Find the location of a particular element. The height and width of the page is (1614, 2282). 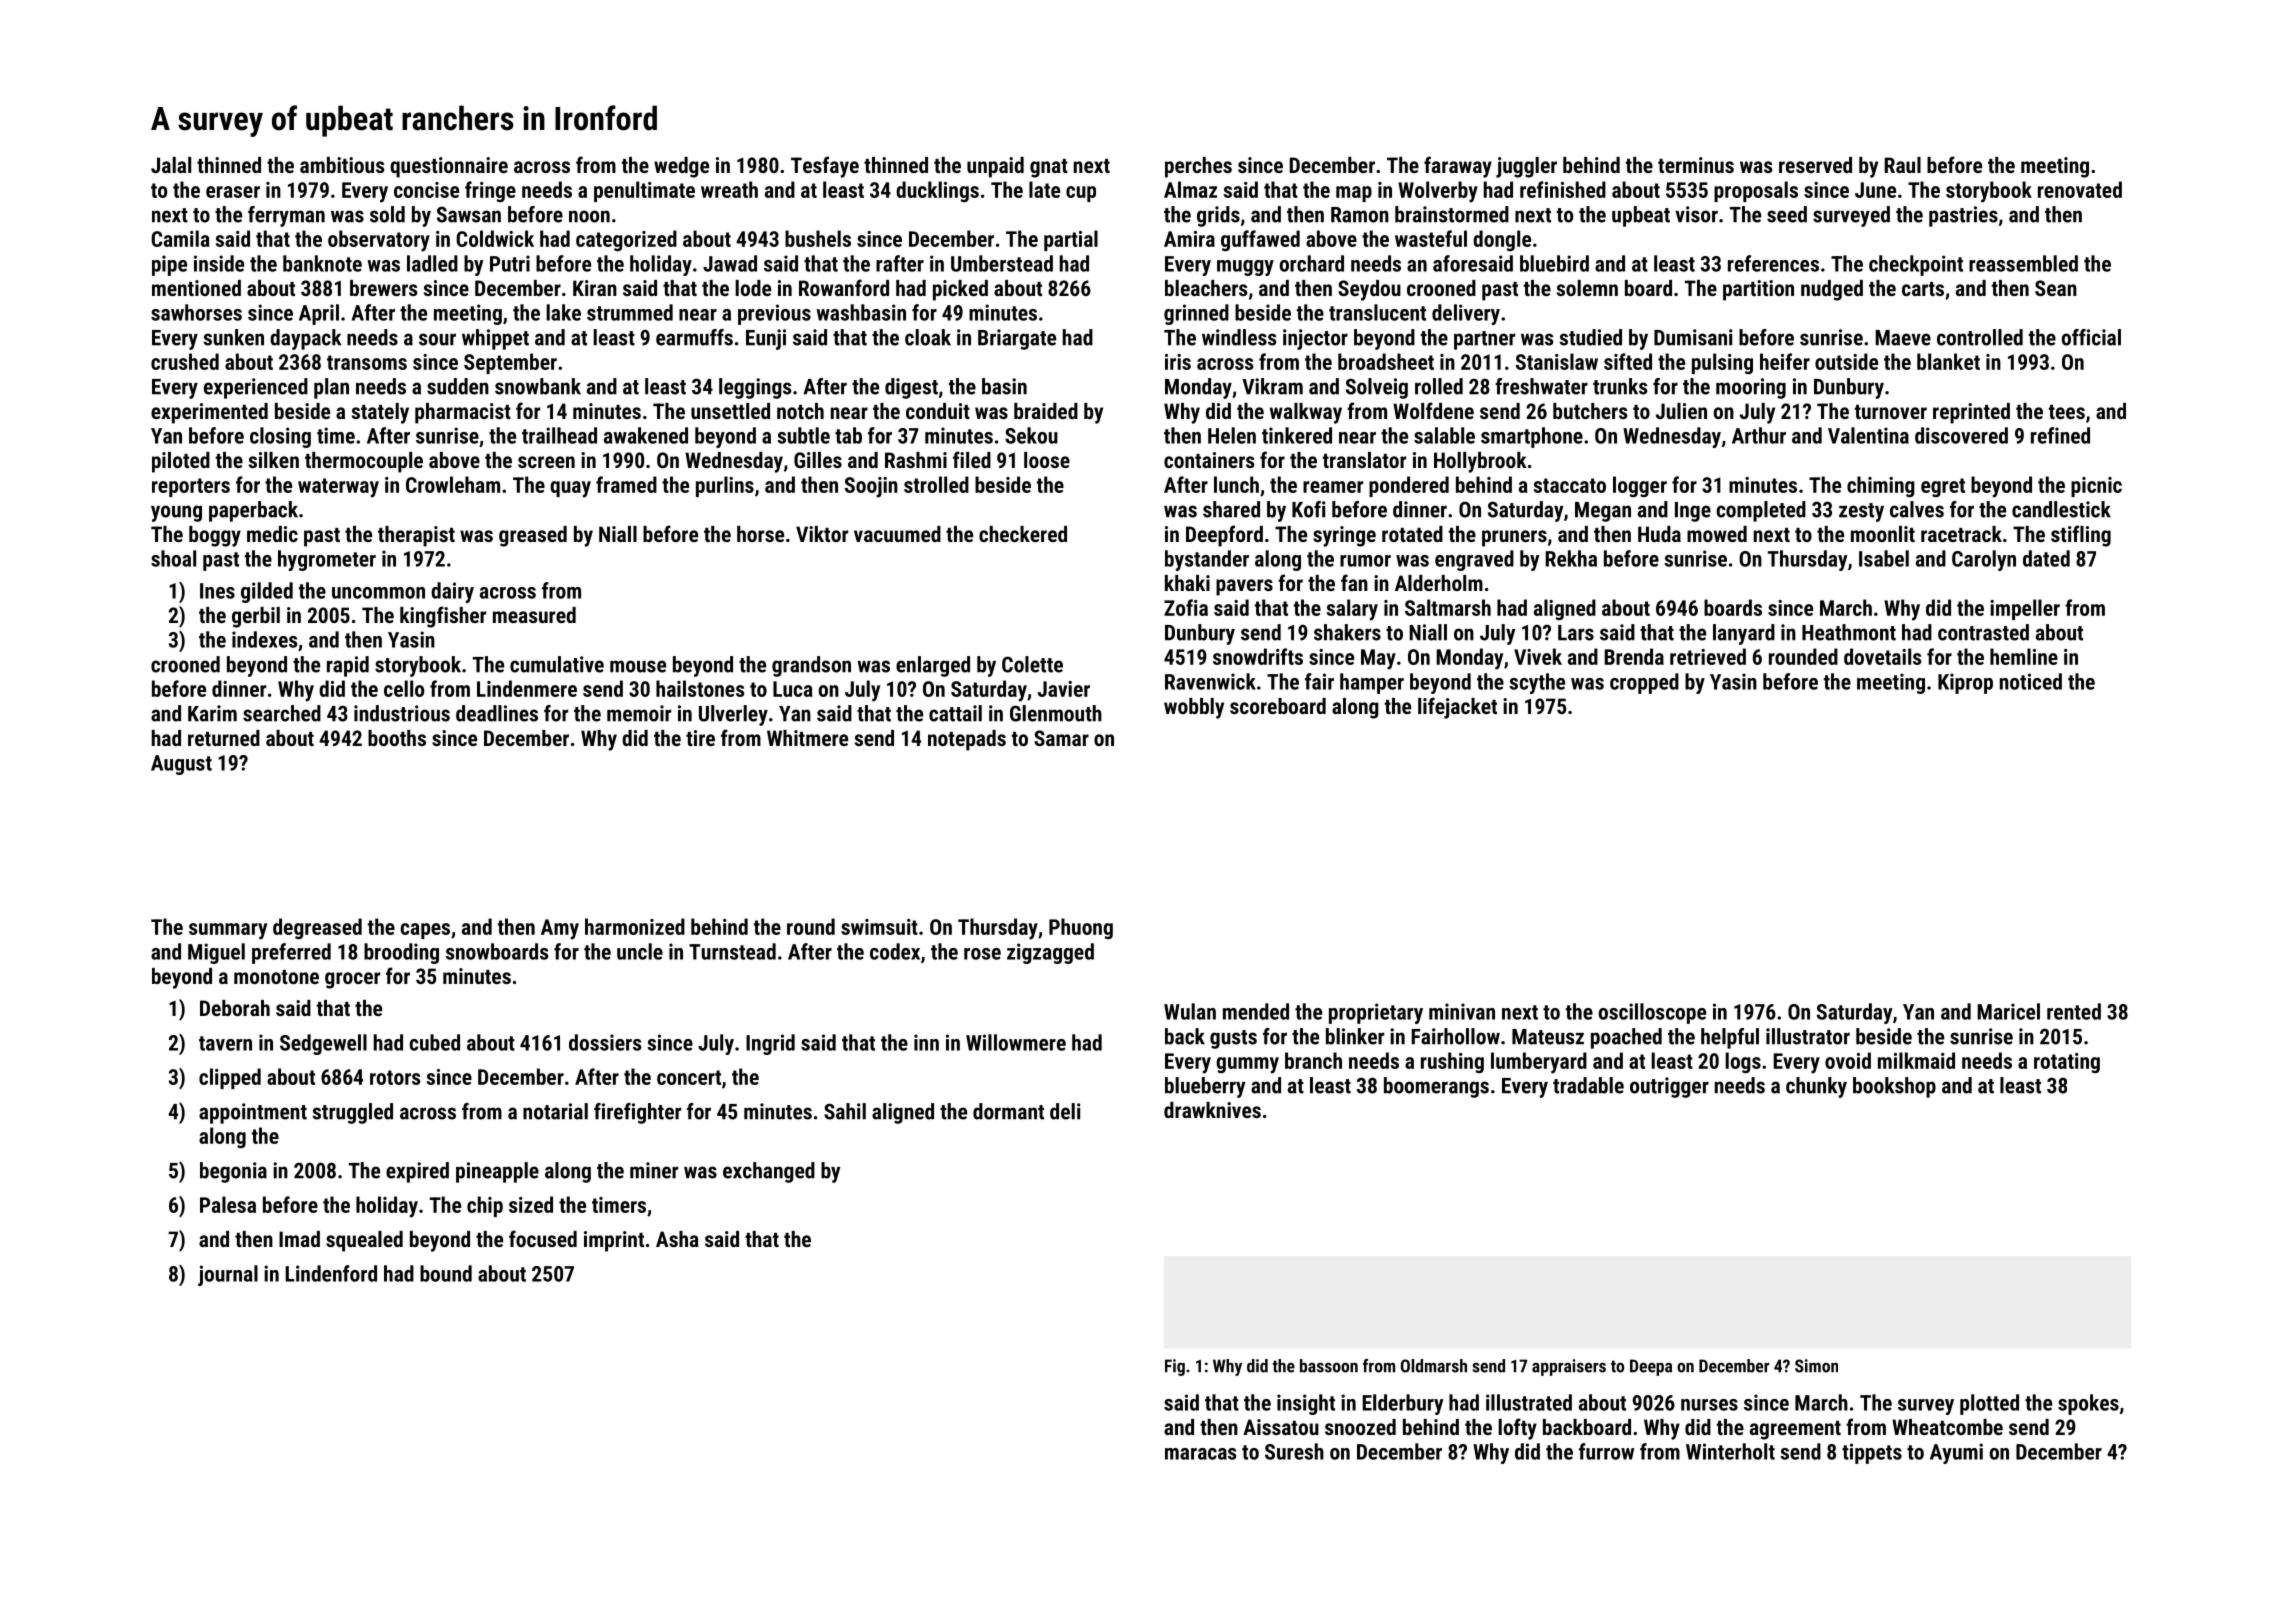

renovated is located at coordinates (2080, 189).
